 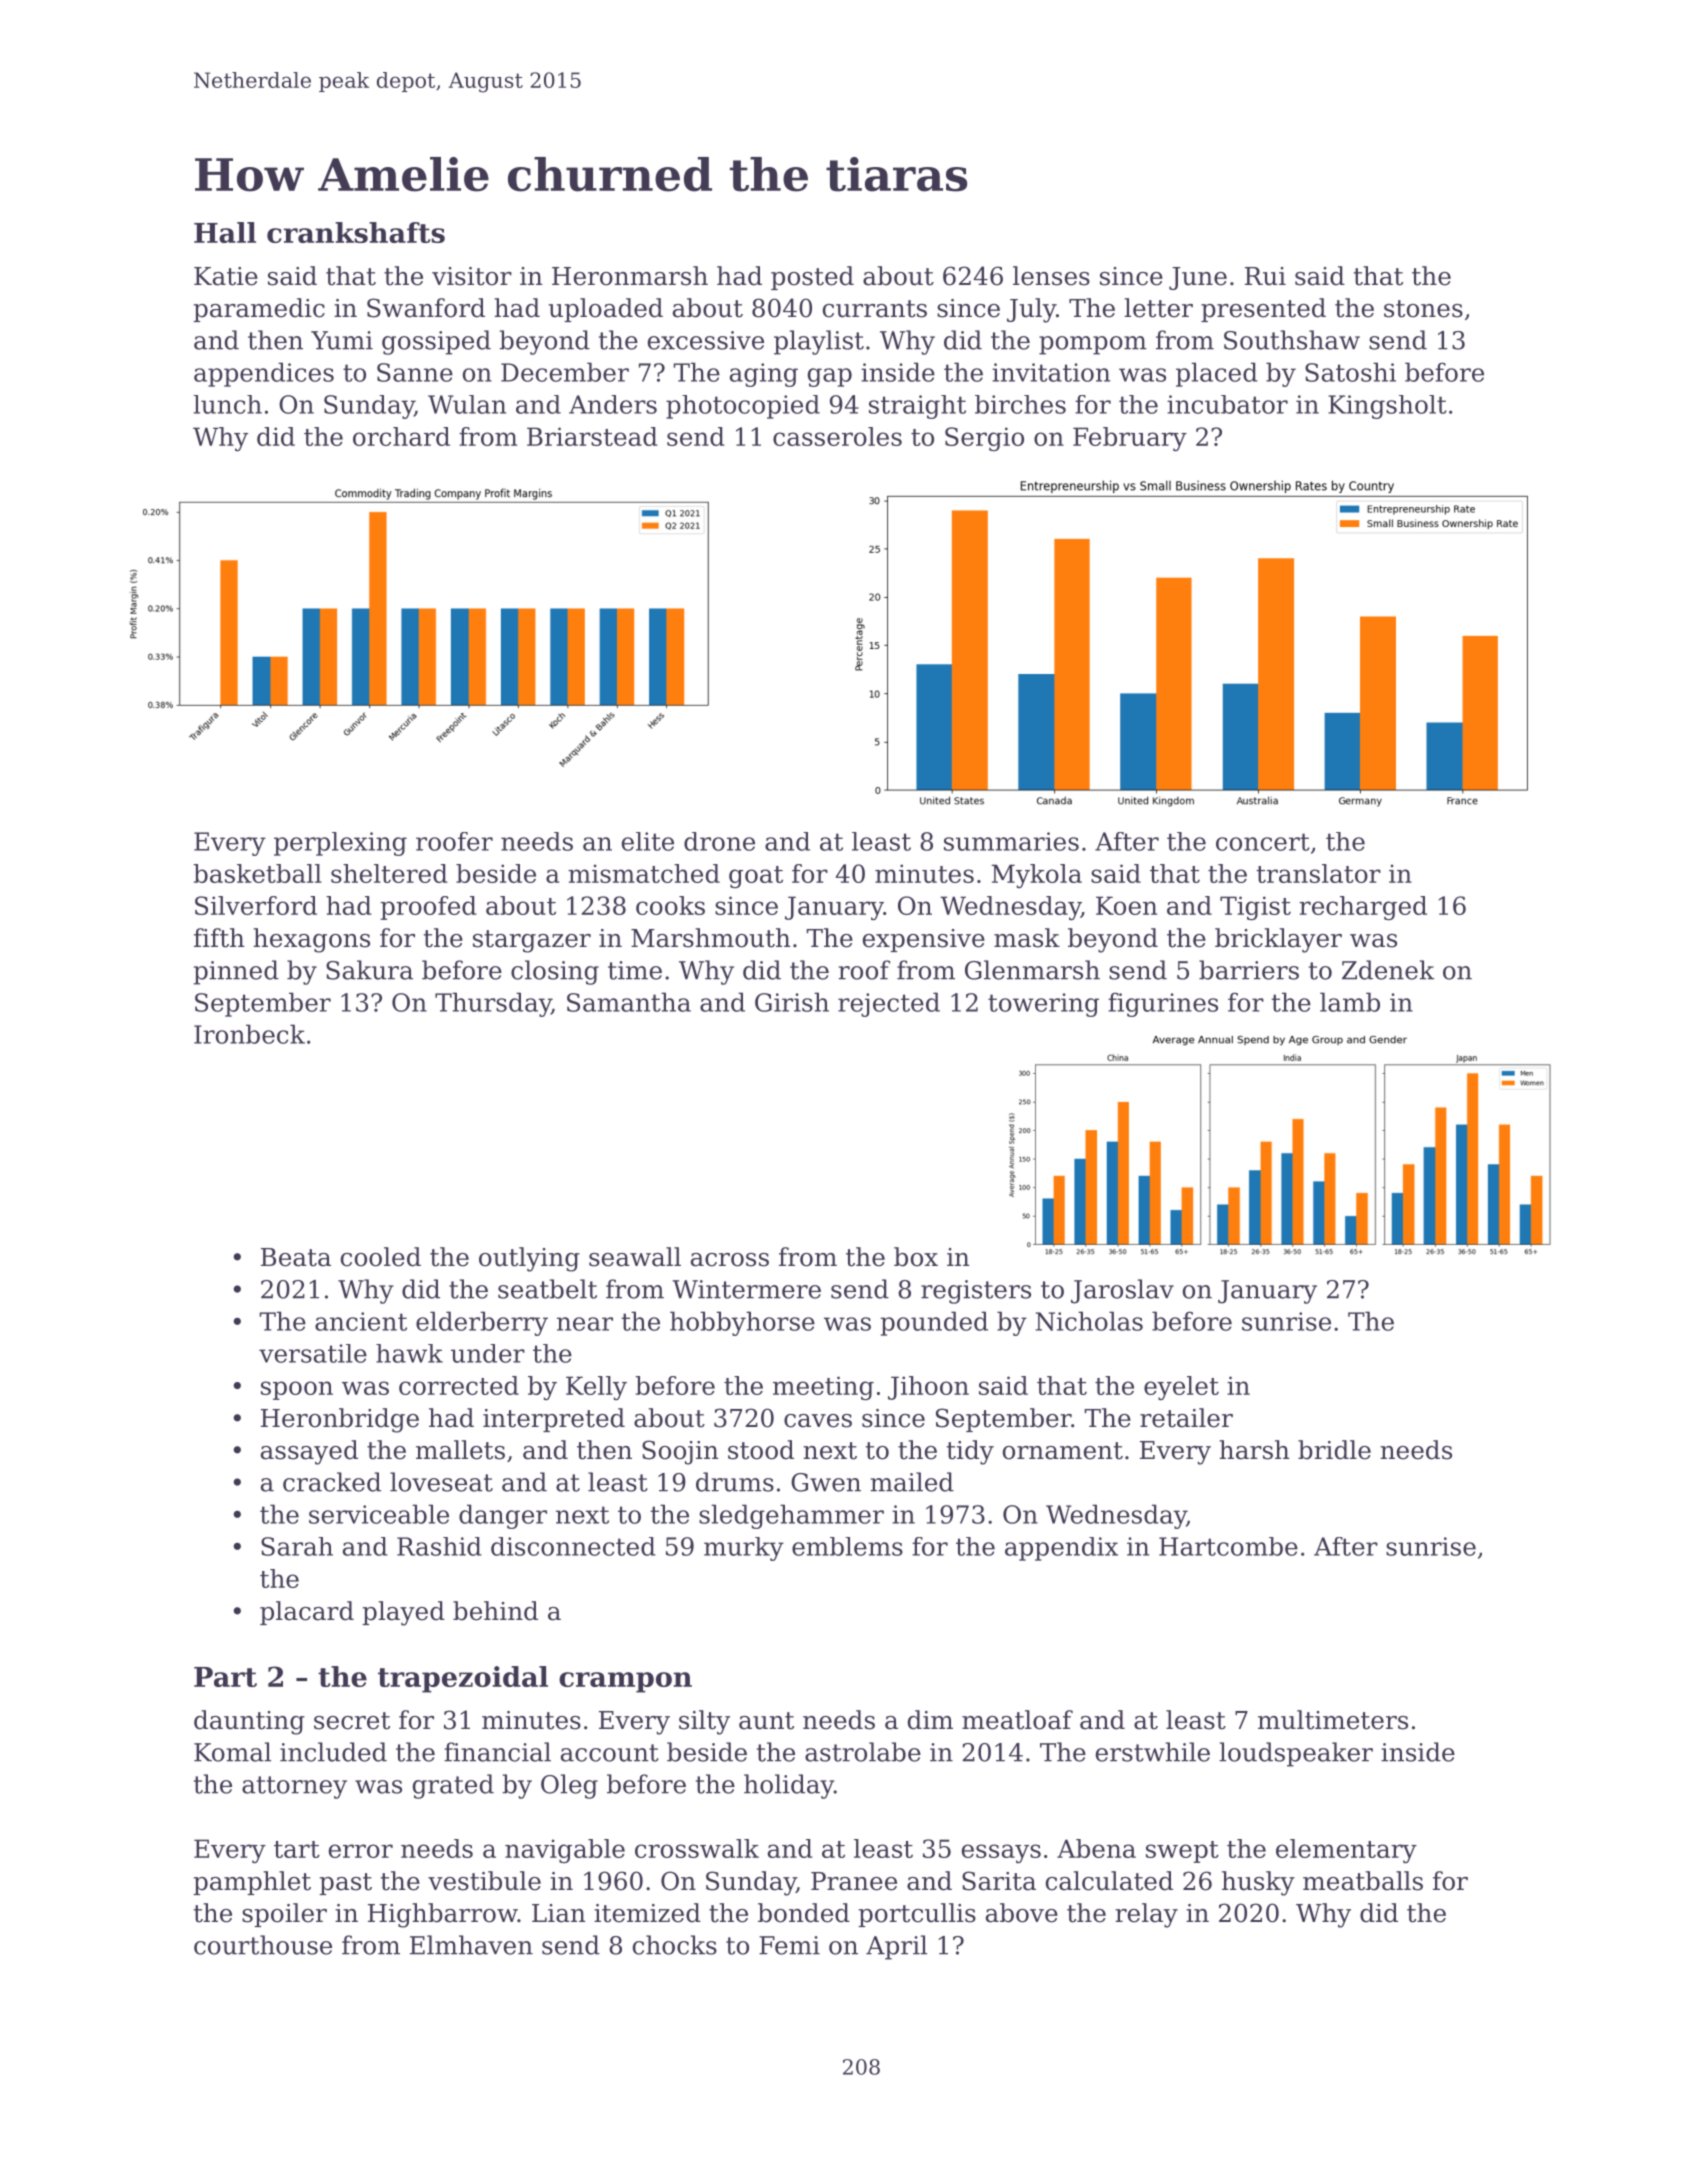 What do you see at coordinates (1334, 1450) in the screenshot?
I see `bridle` at bounding box center [1334, 1450].
